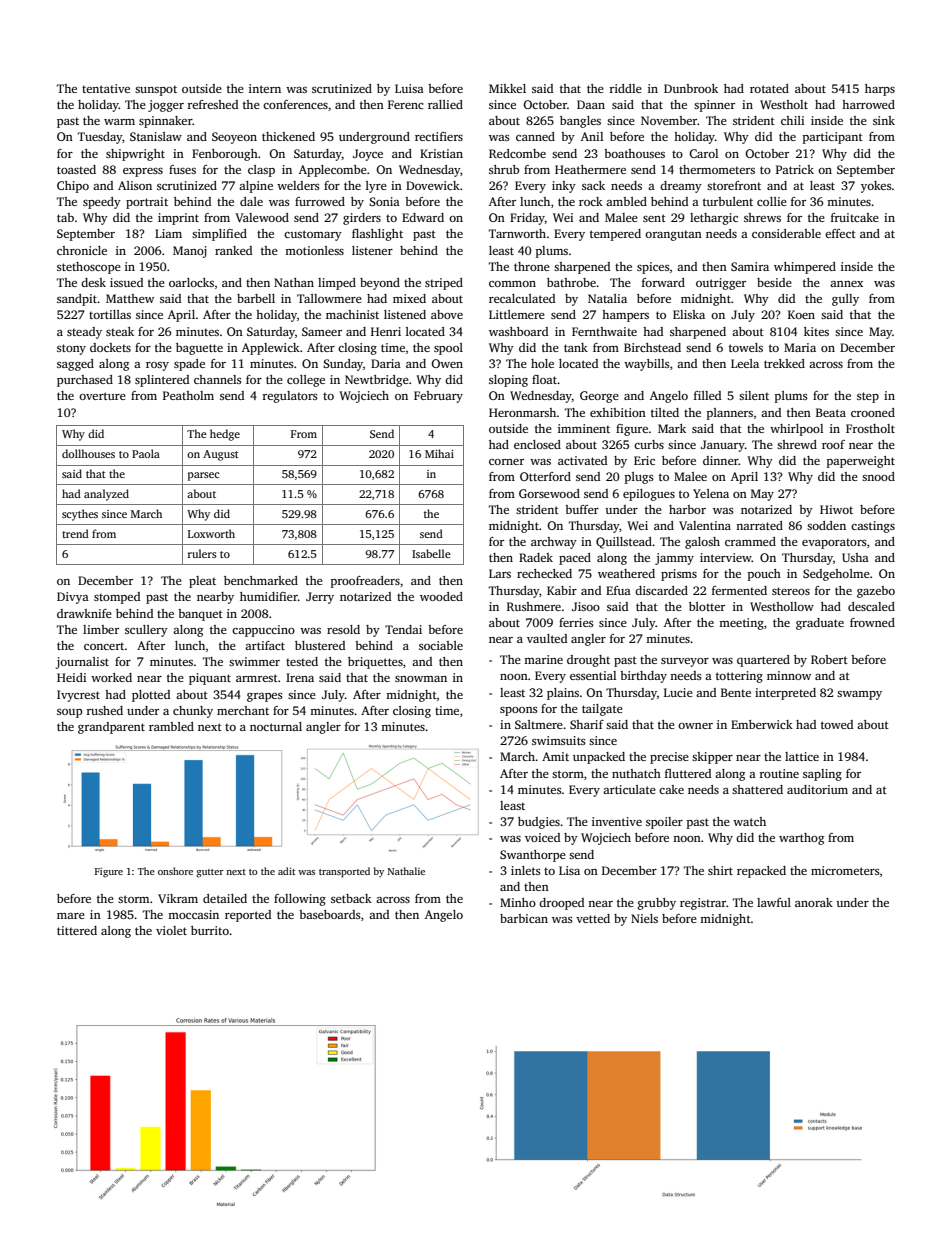 The width and height of the image is (952, 1233). What do you see at coordinates (524, 918) in the image?
I see `barbican` at bounding box center [524, 918].
